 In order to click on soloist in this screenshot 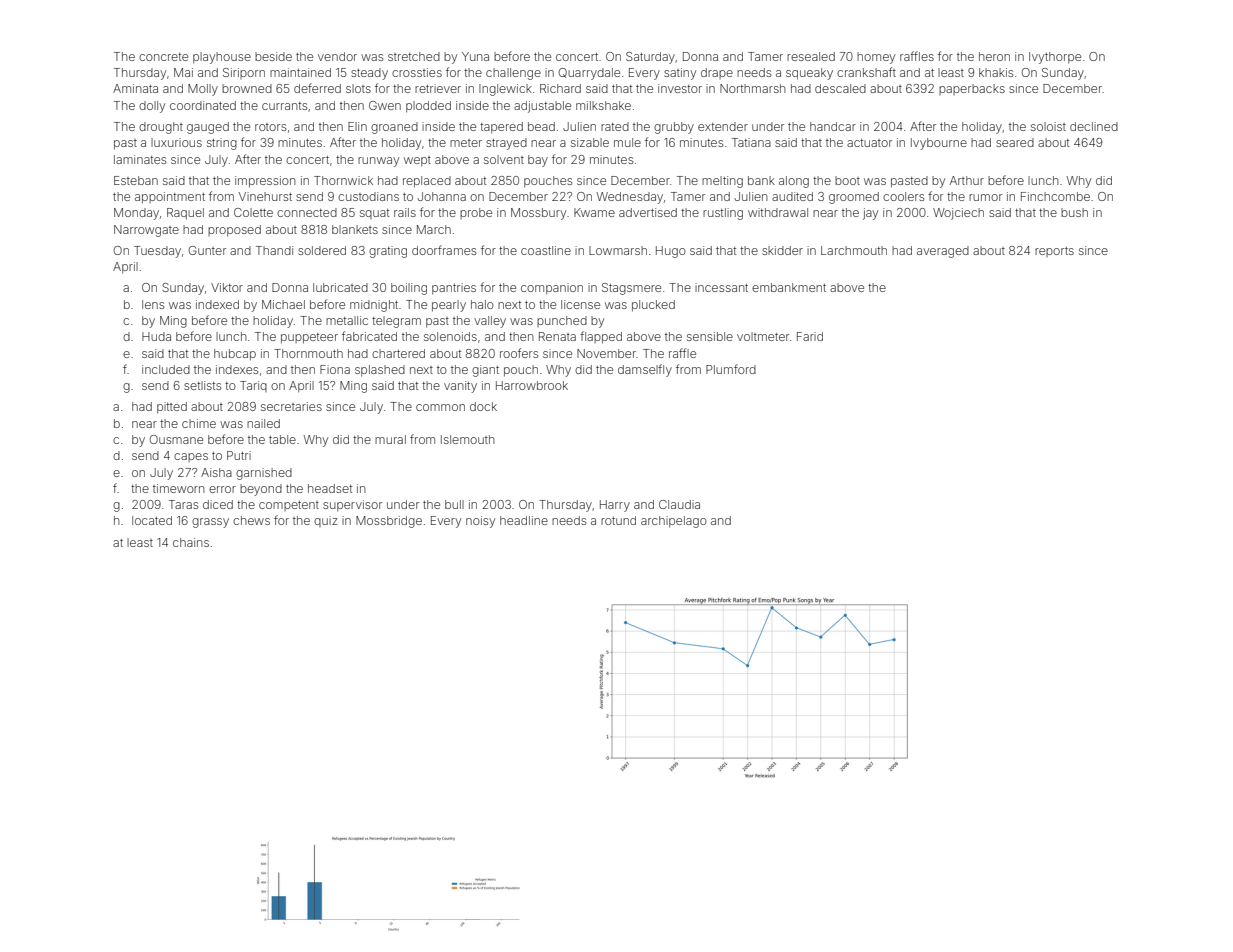, I will do `click(1048, 126)`.
